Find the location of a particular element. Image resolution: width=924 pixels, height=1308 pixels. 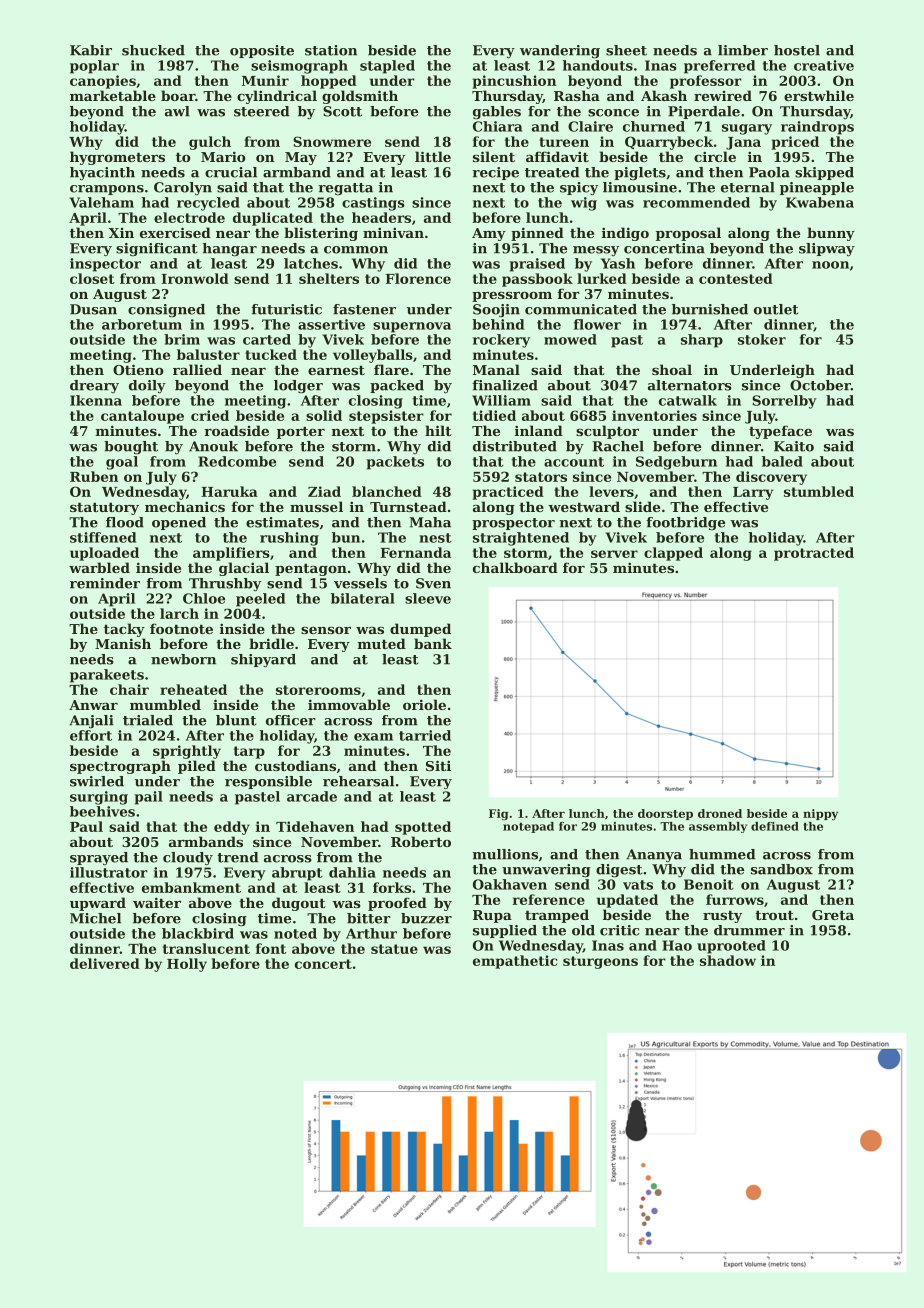

churned is located at coordinates (654, 126).
